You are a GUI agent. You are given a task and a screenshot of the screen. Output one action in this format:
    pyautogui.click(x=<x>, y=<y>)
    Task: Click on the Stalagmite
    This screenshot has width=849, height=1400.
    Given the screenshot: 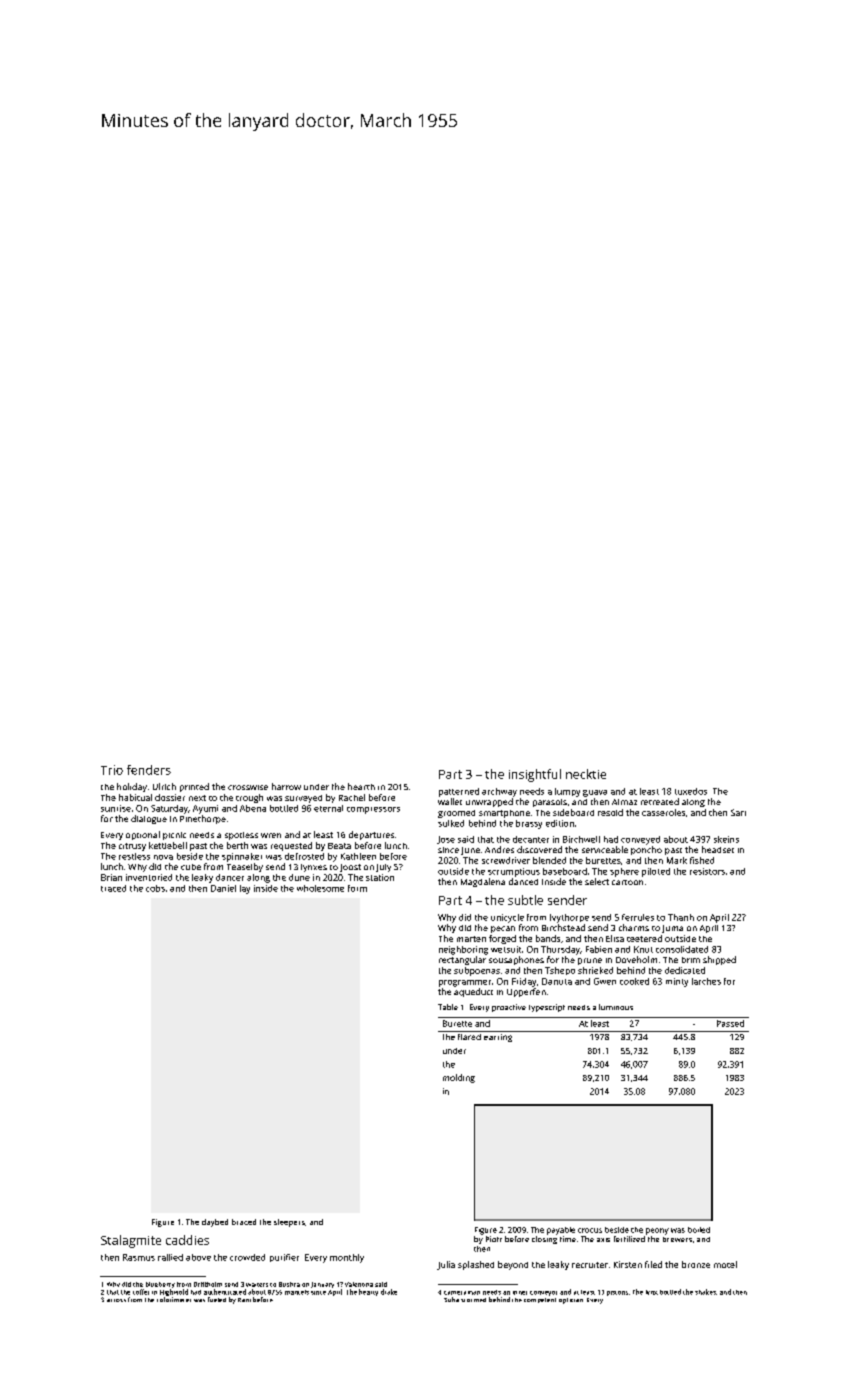 What is the action you would take?
    pyautogui.click(x=131, y=1241)
